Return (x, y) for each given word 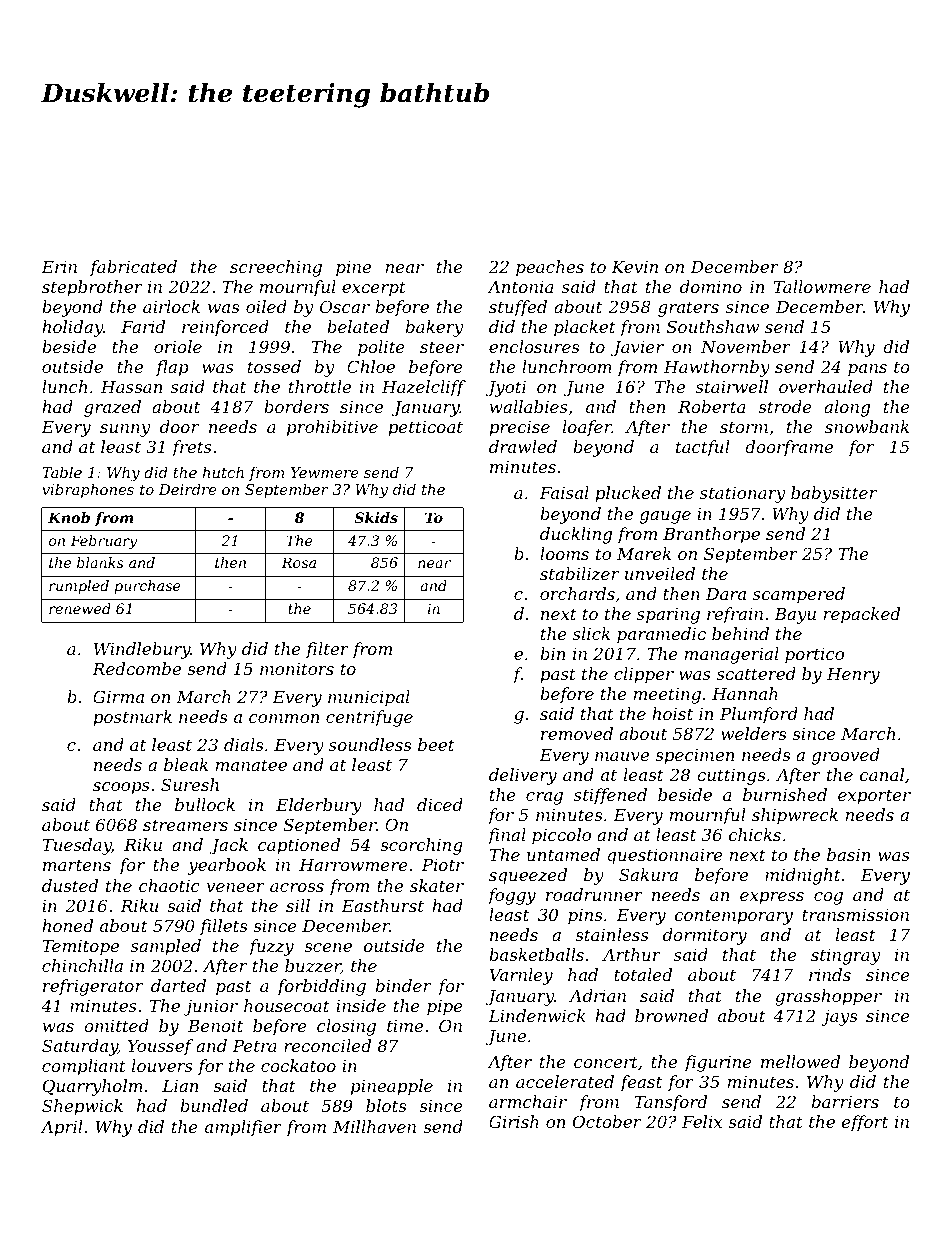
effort (865, 1123)
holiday (72, 328)
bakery (434, 328)
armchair (528, 1101)
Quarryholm (93, 1087)
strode (785, 406)
